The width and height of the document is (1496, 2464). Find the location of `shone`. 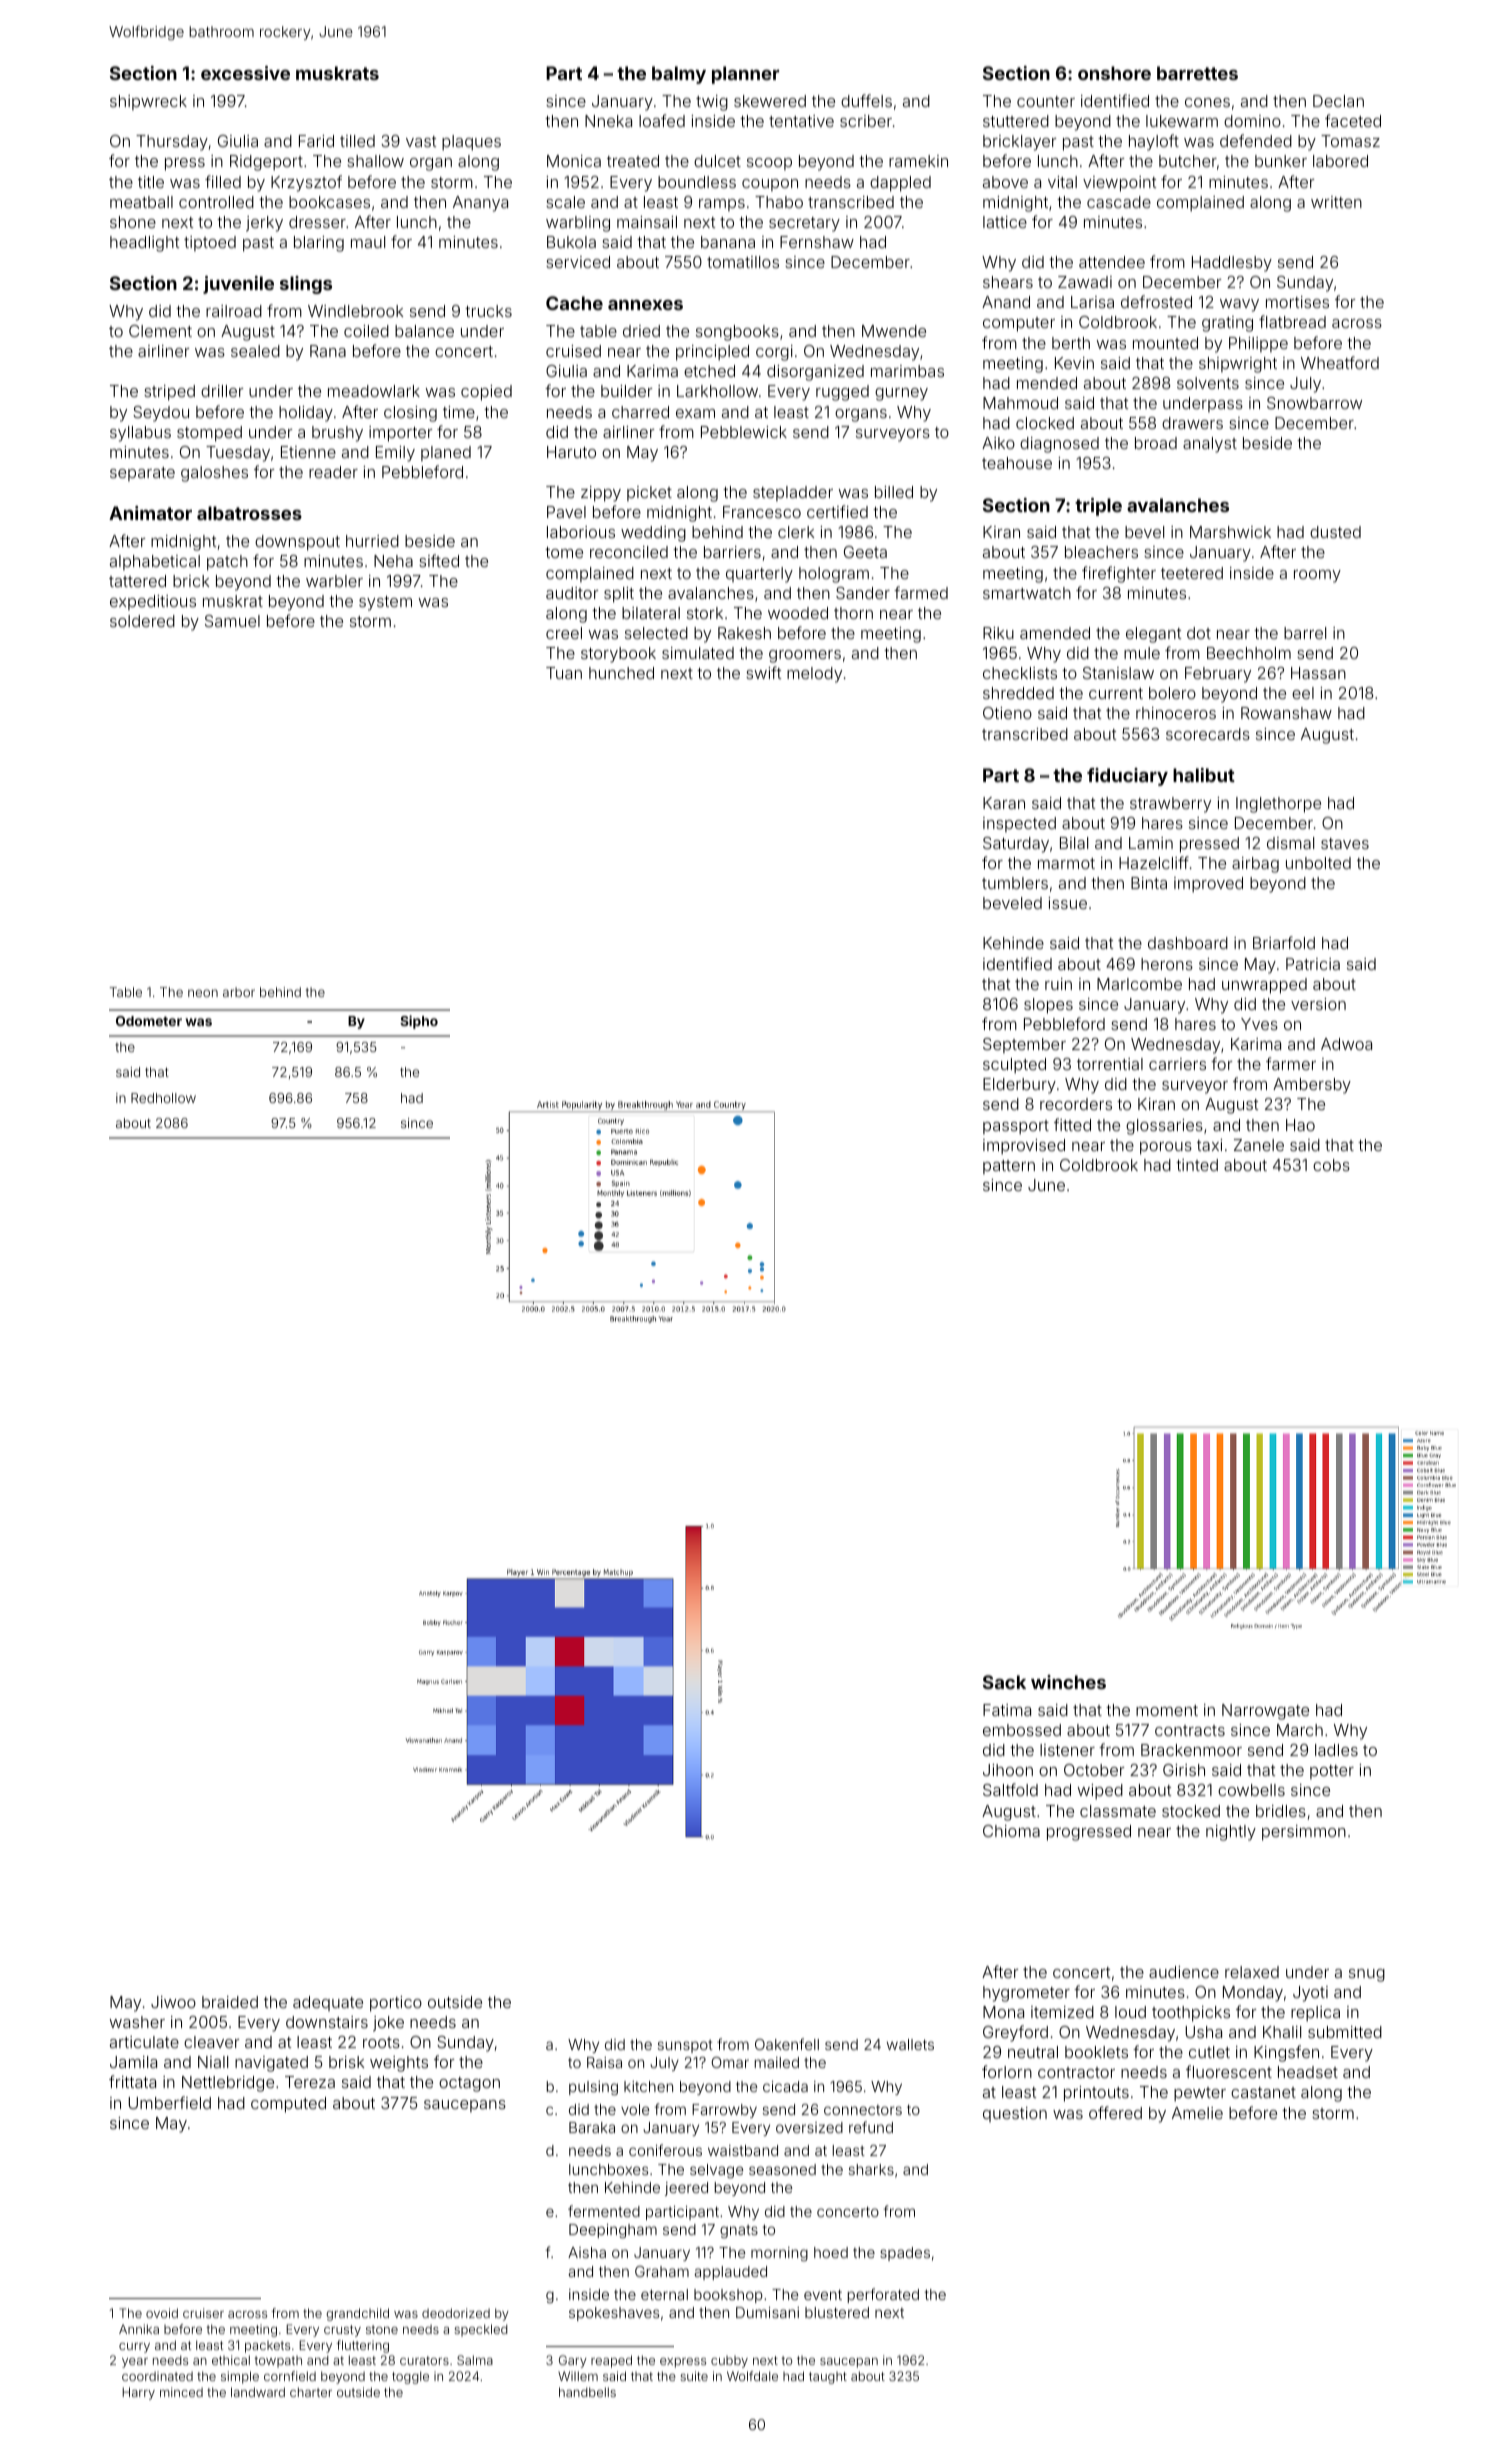

shone is located at coordinates (133, 222).
